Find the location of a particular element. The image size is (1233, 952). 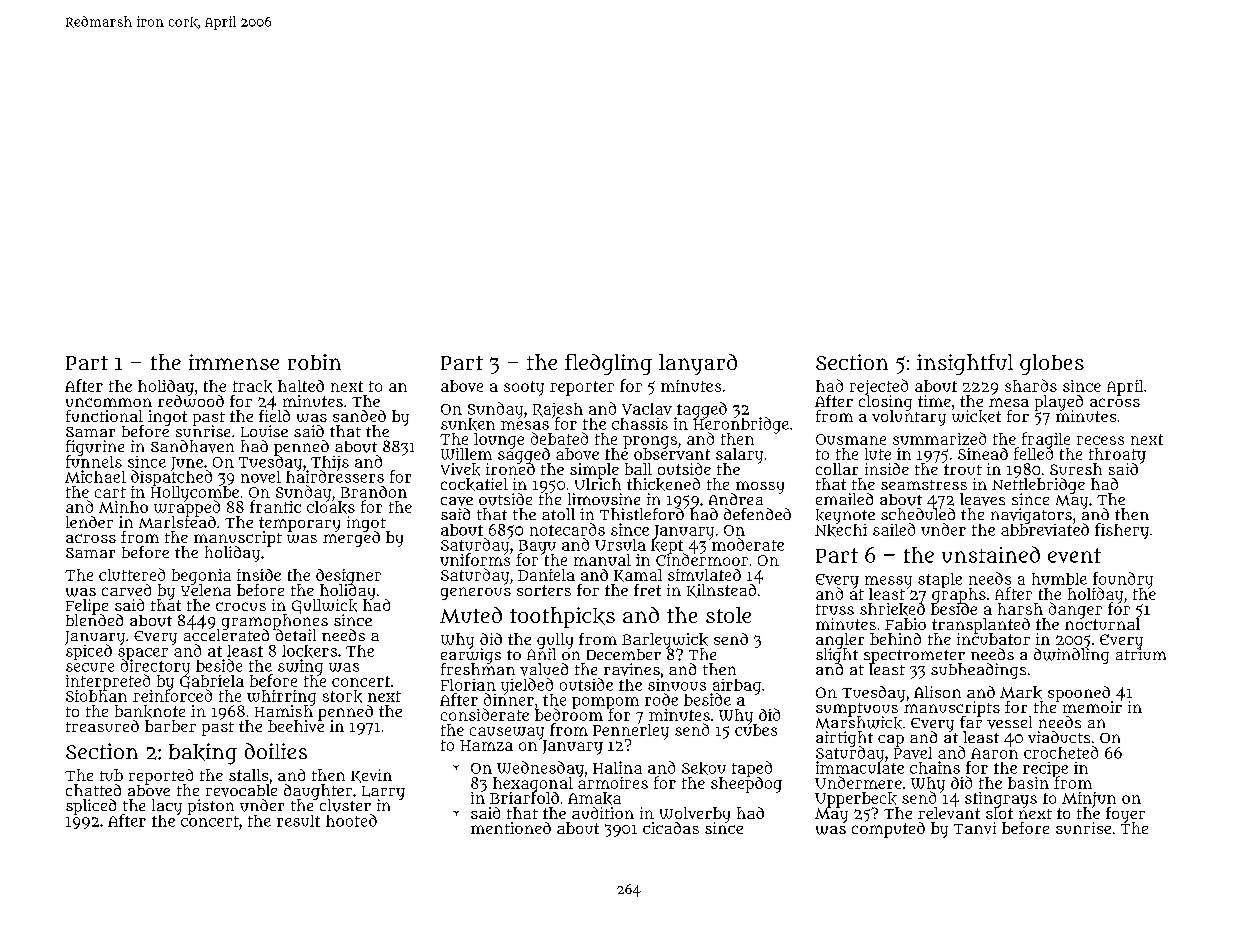

reported is located at coordinates (161, 777).
